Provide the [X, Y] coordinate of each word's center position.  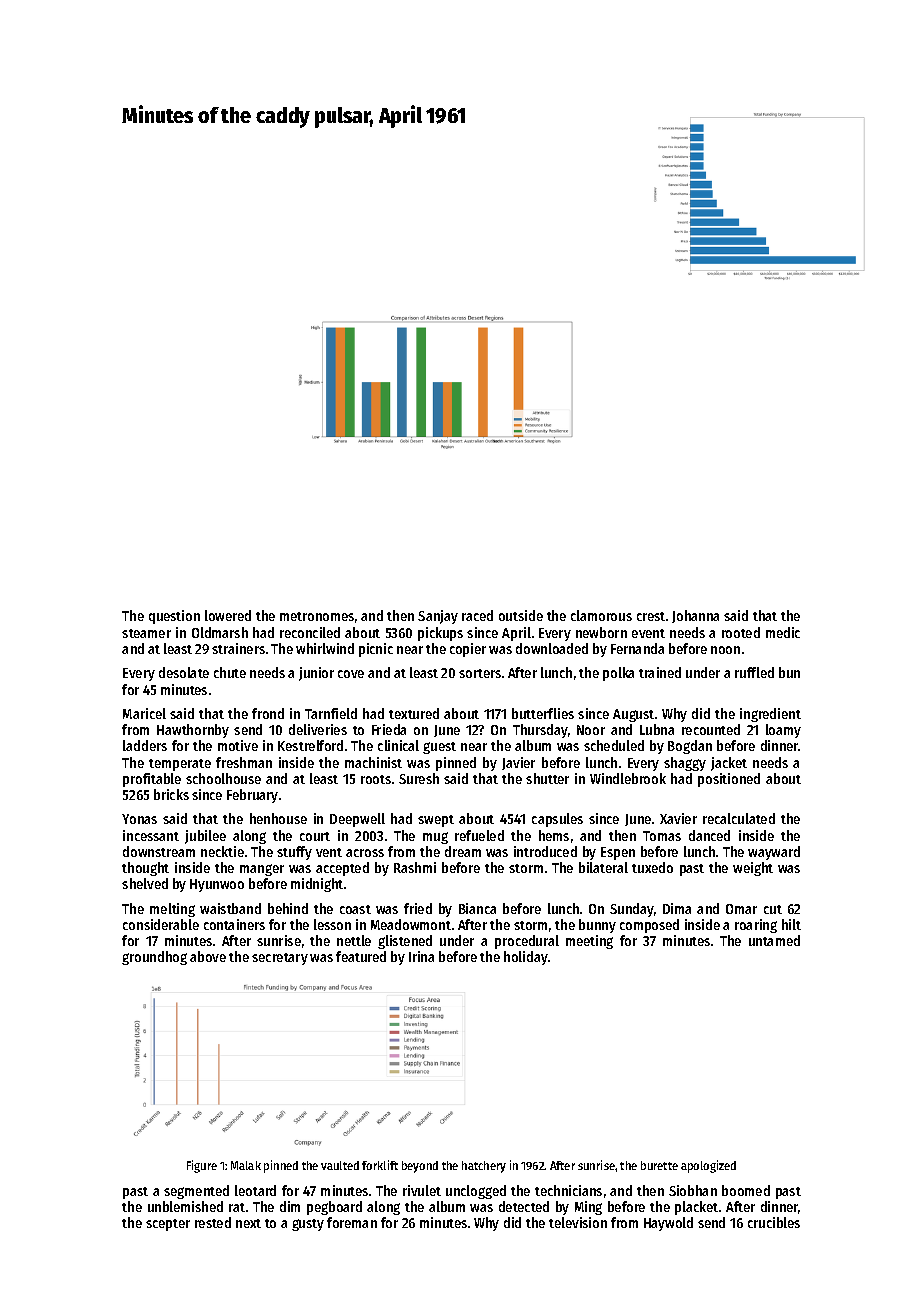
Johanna [695, 616]
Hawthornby [193, 731]
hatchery [484, 1167]
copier [468, 650]
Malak [246, 1165]
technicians [568, 1190]
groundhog [154, 958]
